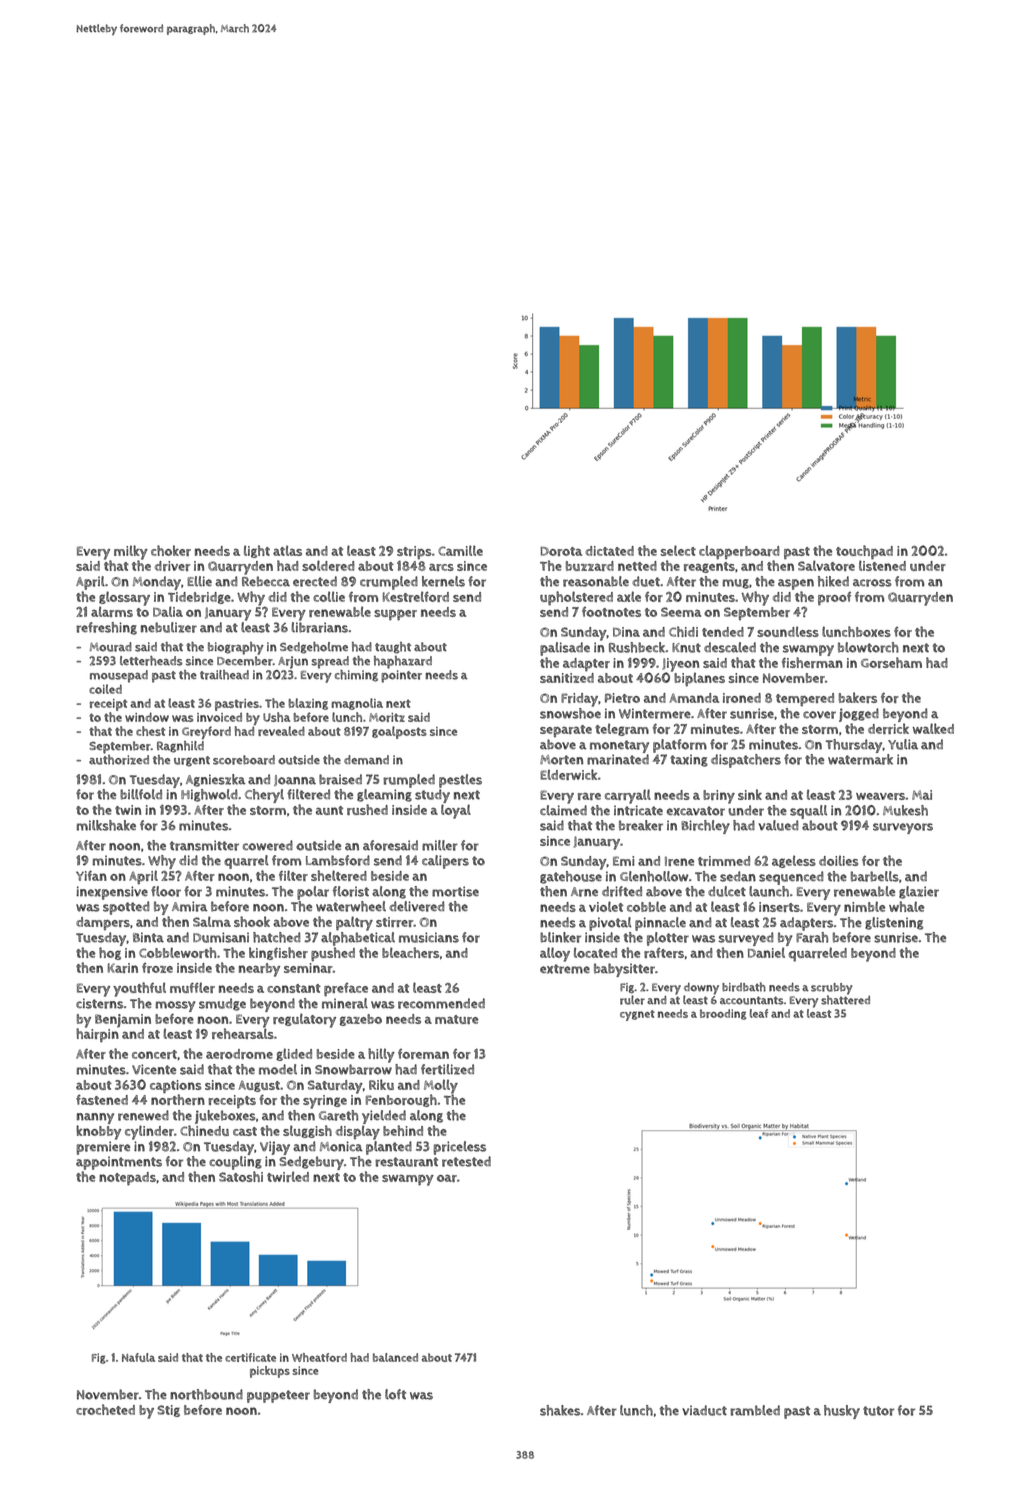 The width and height of the screenshot is (1032, 1494). I want to click on blazing, so click(308, 704).
